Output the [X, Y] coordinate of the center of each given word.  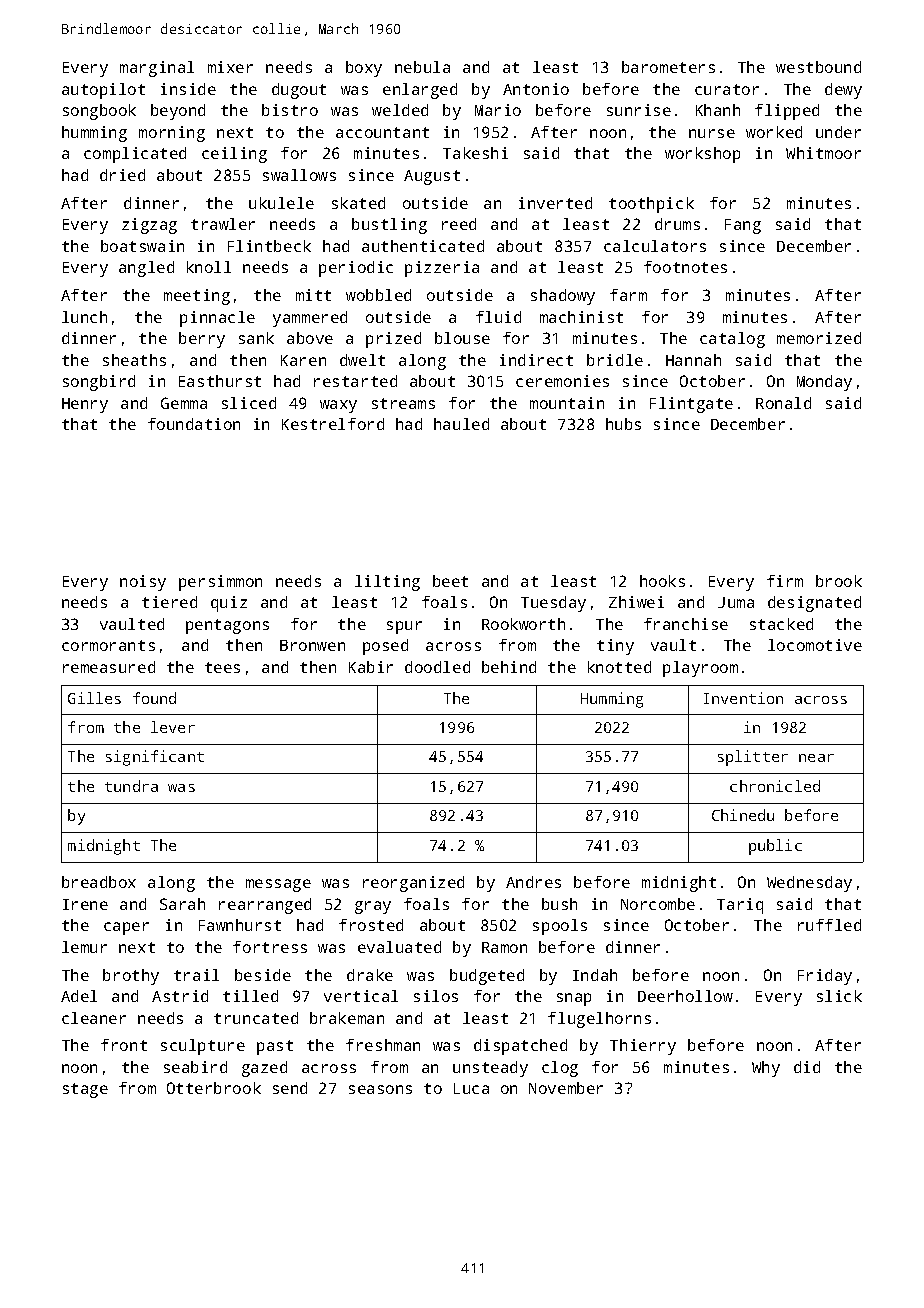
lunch [84, 317]
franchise [686, 624]
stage [85, 1090]
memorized [819, 338]
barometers [668, 67]
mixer [230, 67]
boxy [364, 69]
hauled [461, 424]
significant [155, 758]
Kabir [371, 667]
